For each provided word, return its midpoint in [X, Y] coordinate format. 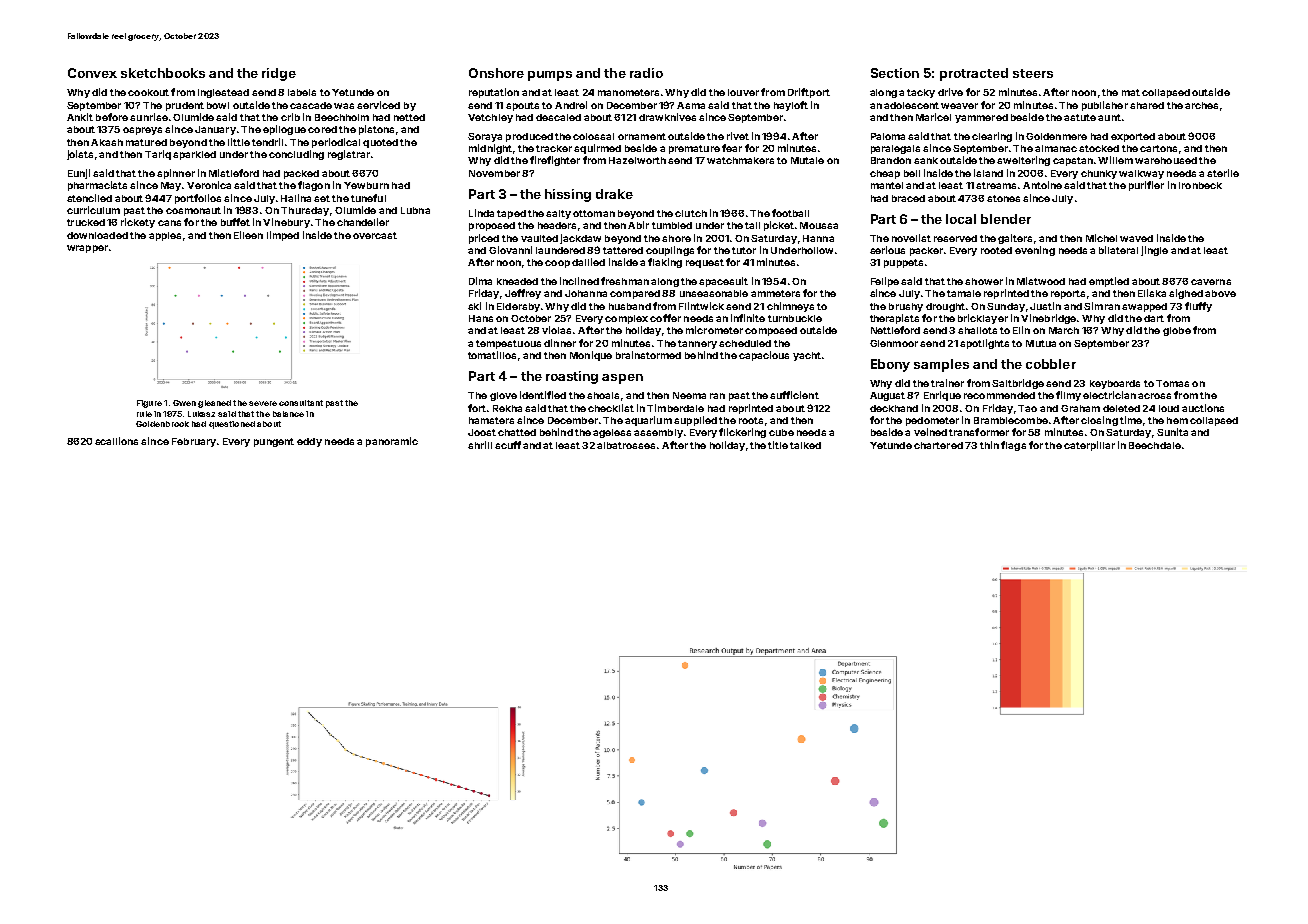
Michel [1101, 238]
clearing [992, 137]
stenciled [89, 198]
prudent [185, 106]
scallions [116, 441]
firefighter [555, 161]
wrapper [87, 249]
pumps [550, 76]
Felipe [885, 282]
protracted [974, 74]
